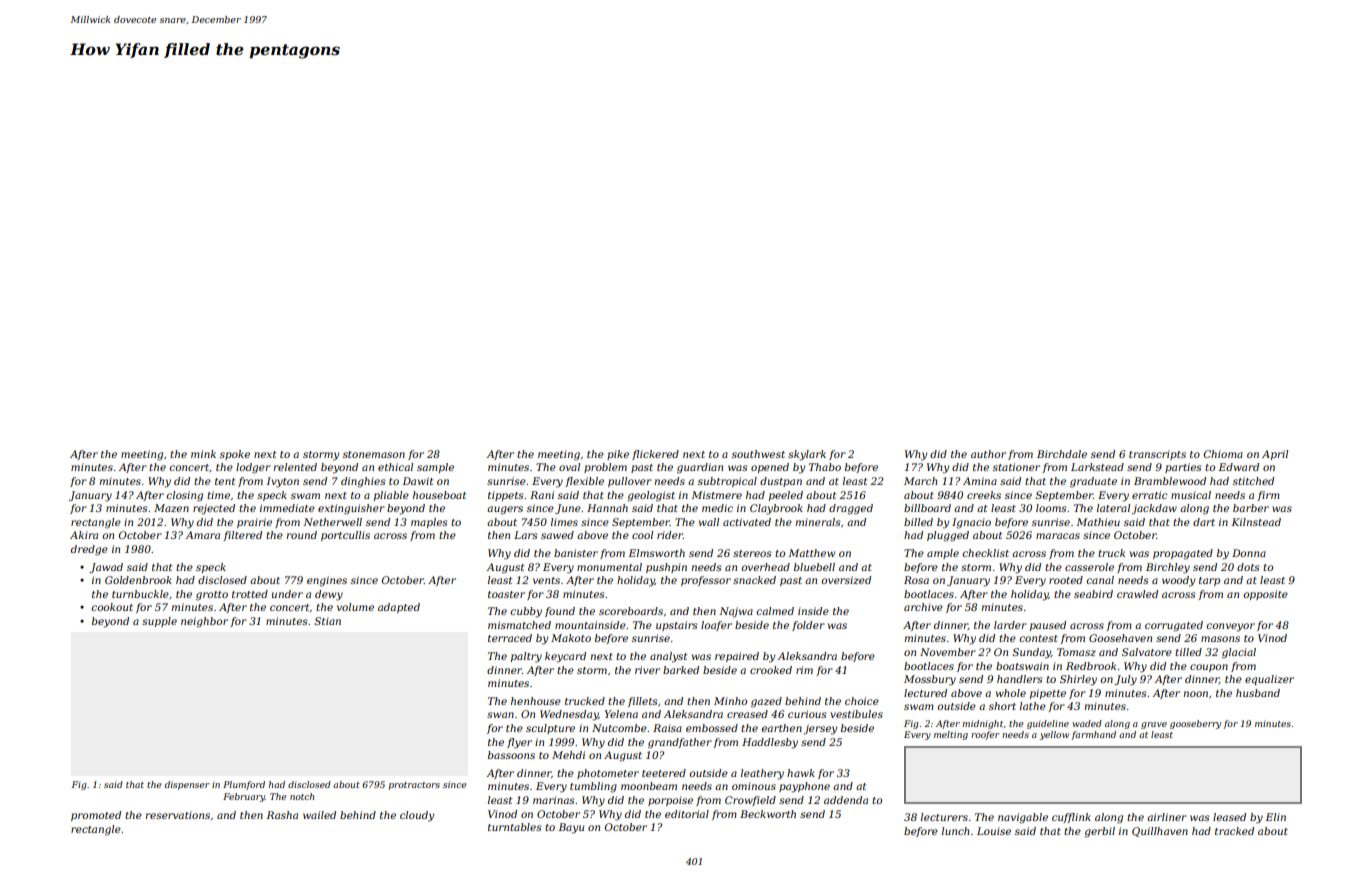 Image resolution: width=1372 pixels, height=887 pixels. What do you see at coordinates (1229, 817) in the screenshot?
I see `leased` at bounding box center [1229, 817].
